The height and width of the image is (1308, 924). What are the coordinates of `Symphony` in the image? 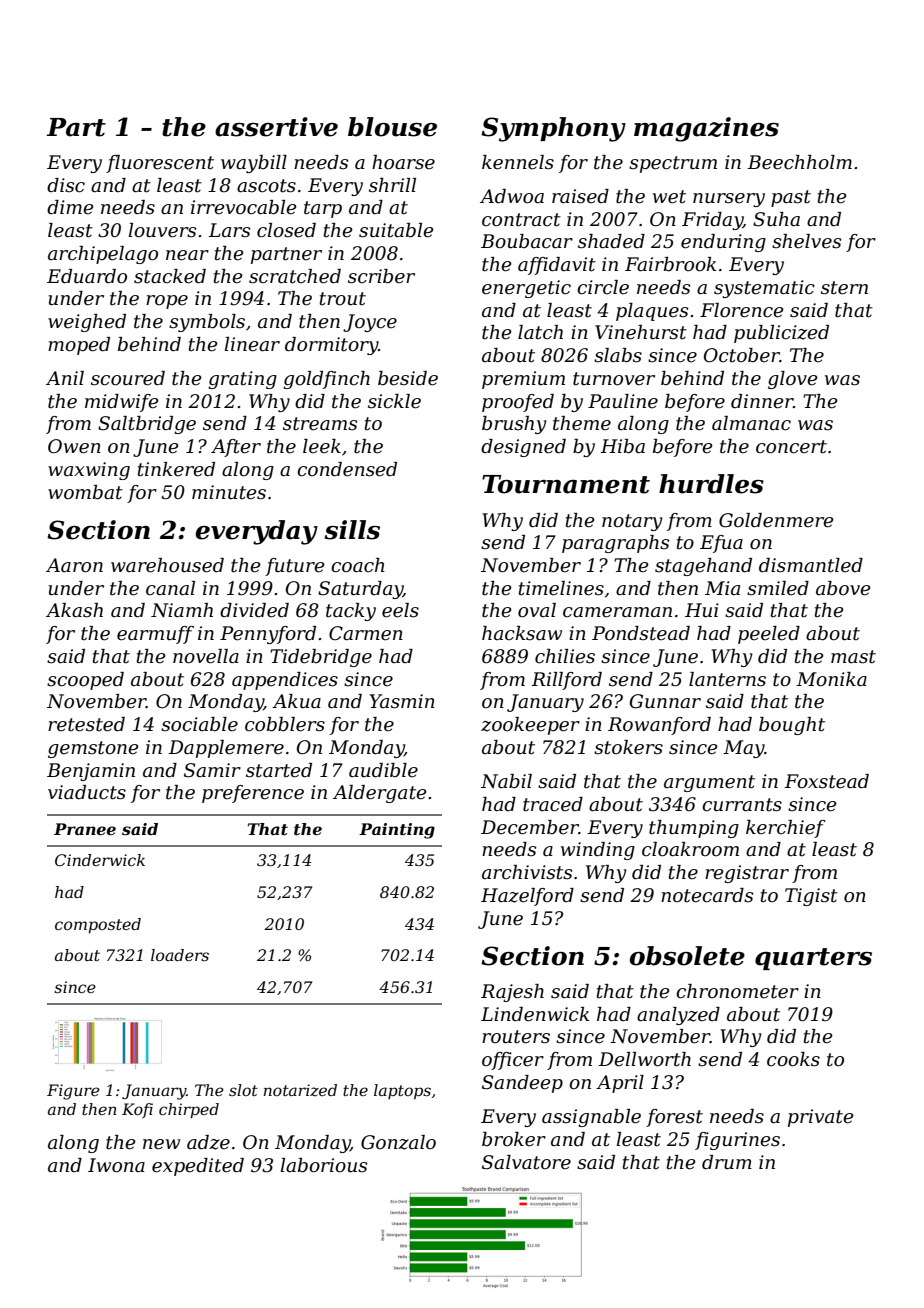 It's located at (553, 129).
